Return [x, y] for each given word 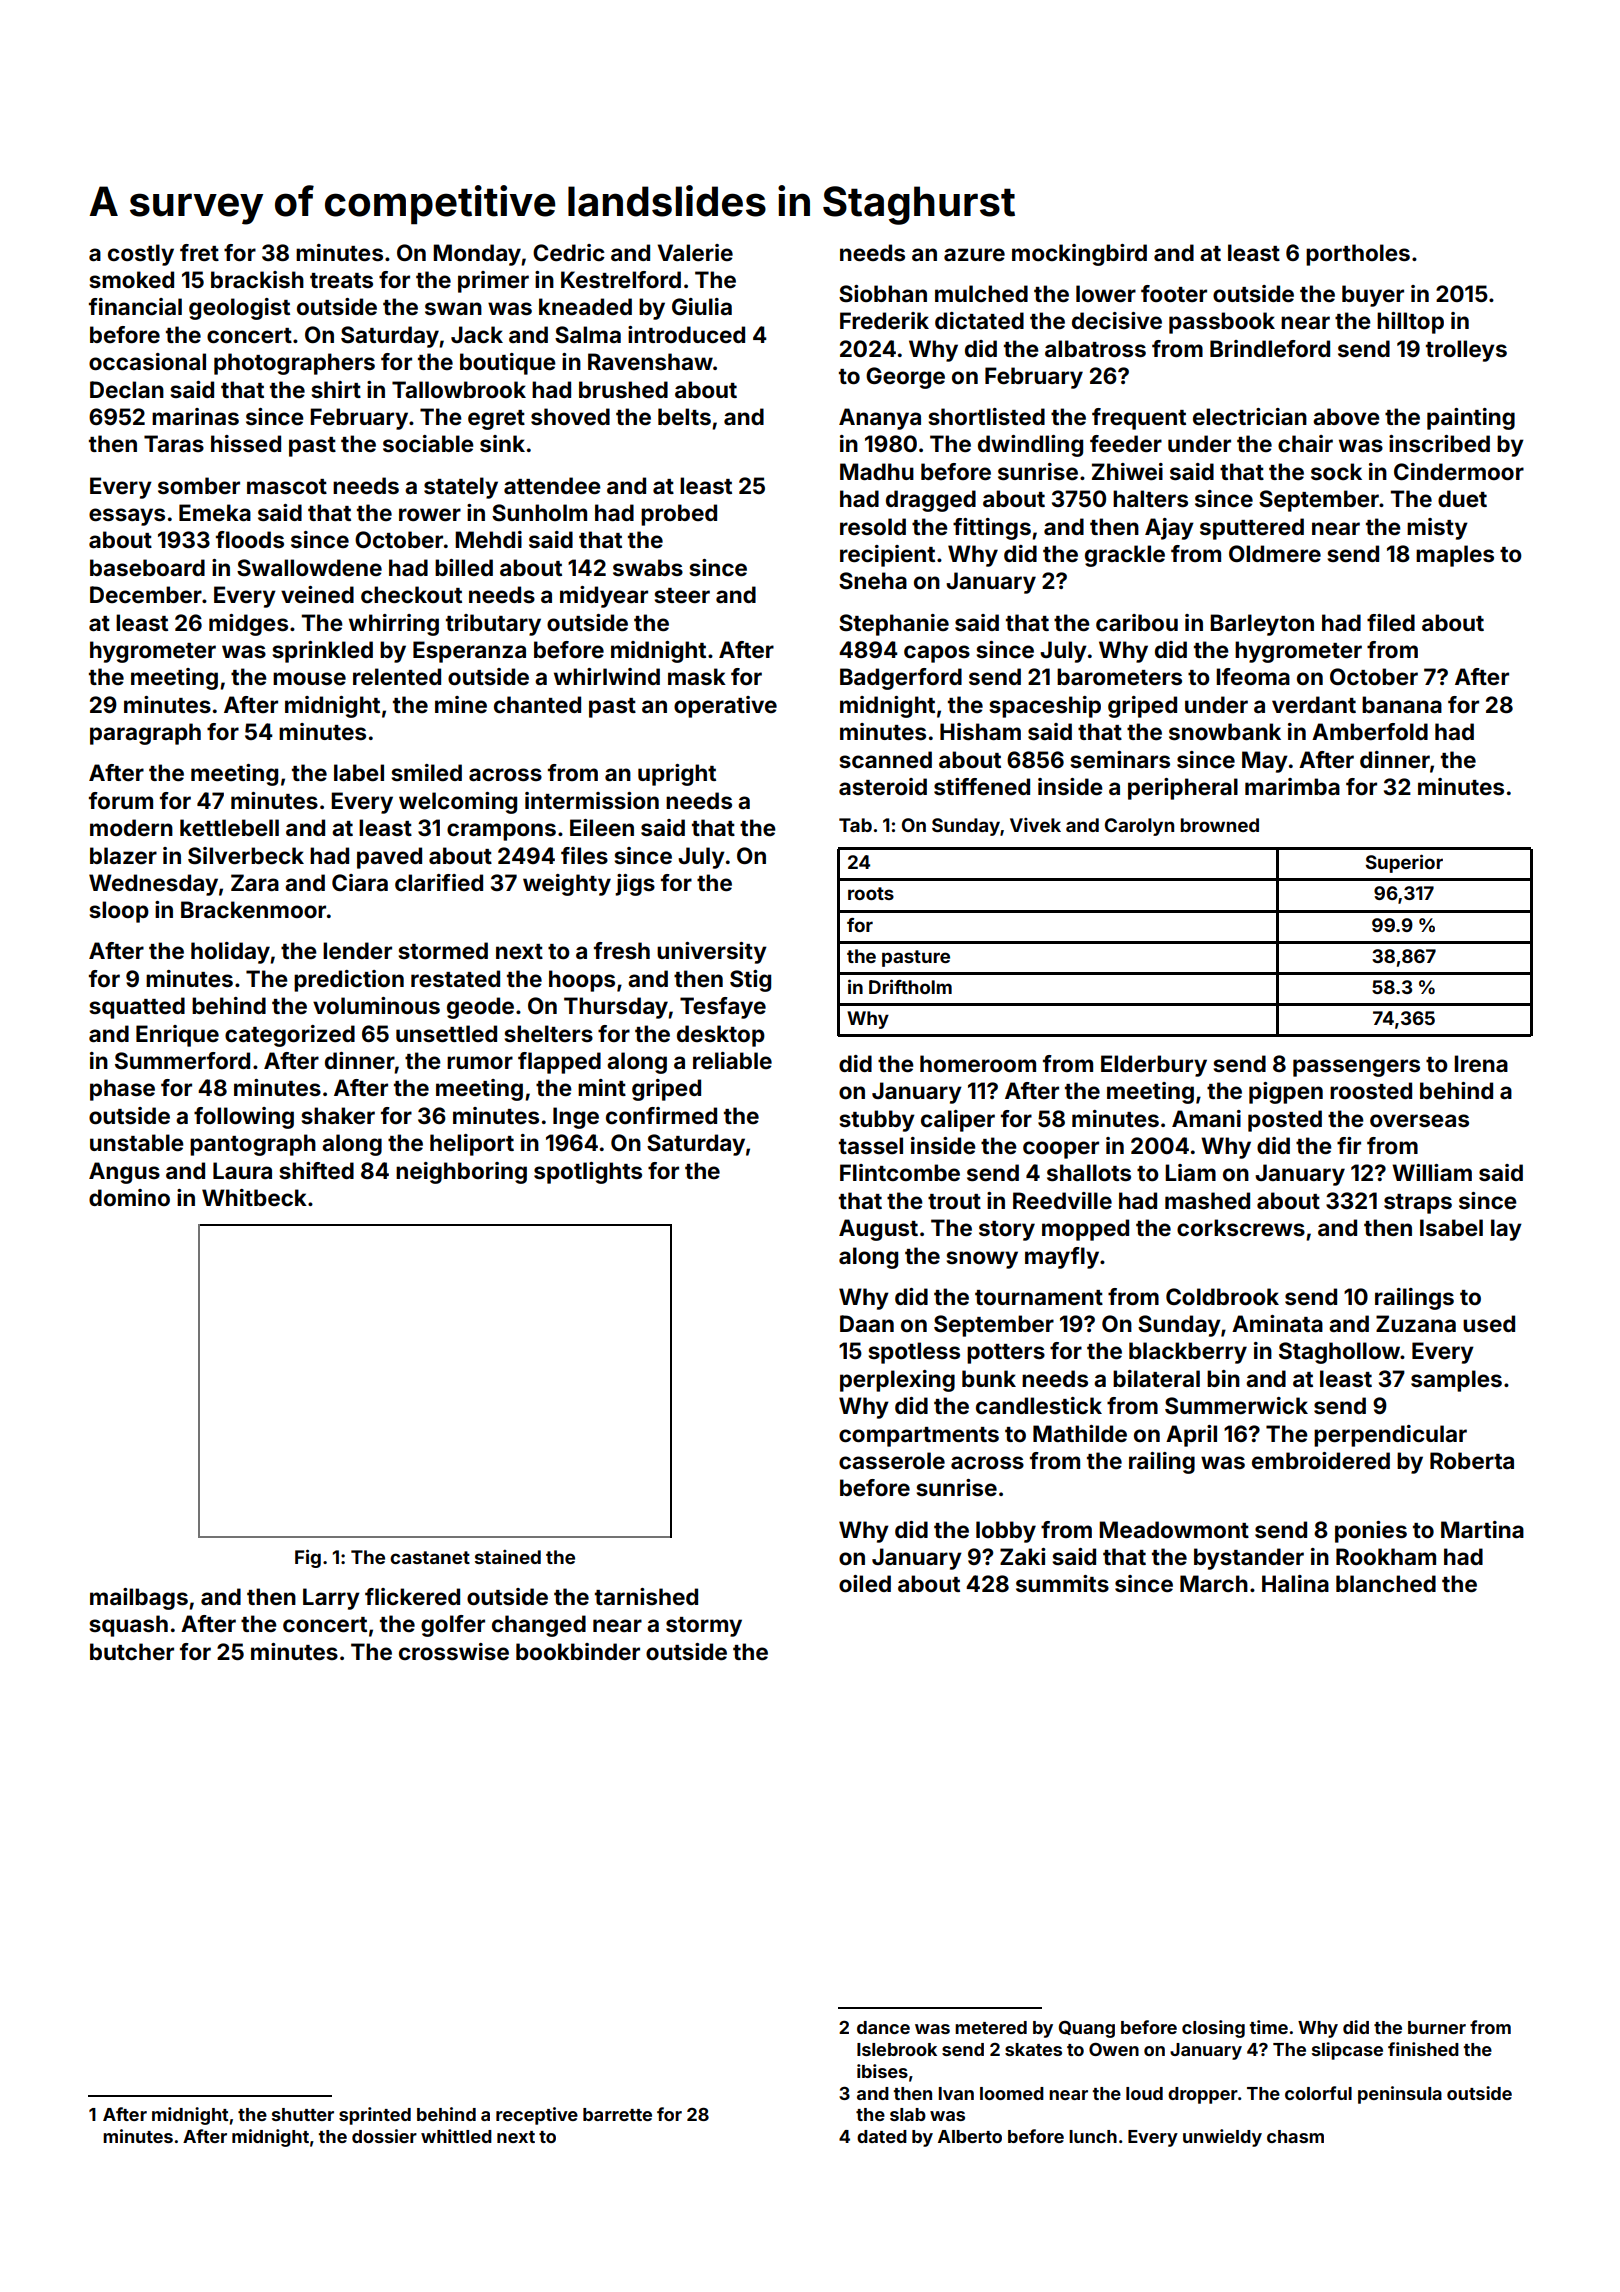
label [359, 772]
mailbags [139, 1599]
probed [679, 515]
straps [1418, 1204]
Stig [750, 981]
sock [1336, 471]
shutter [303, 2114]
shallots [1089, 1172]
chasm [1295, 2136]
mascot [287, 486]
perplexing [897, 1381]
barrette [617, 2114]
